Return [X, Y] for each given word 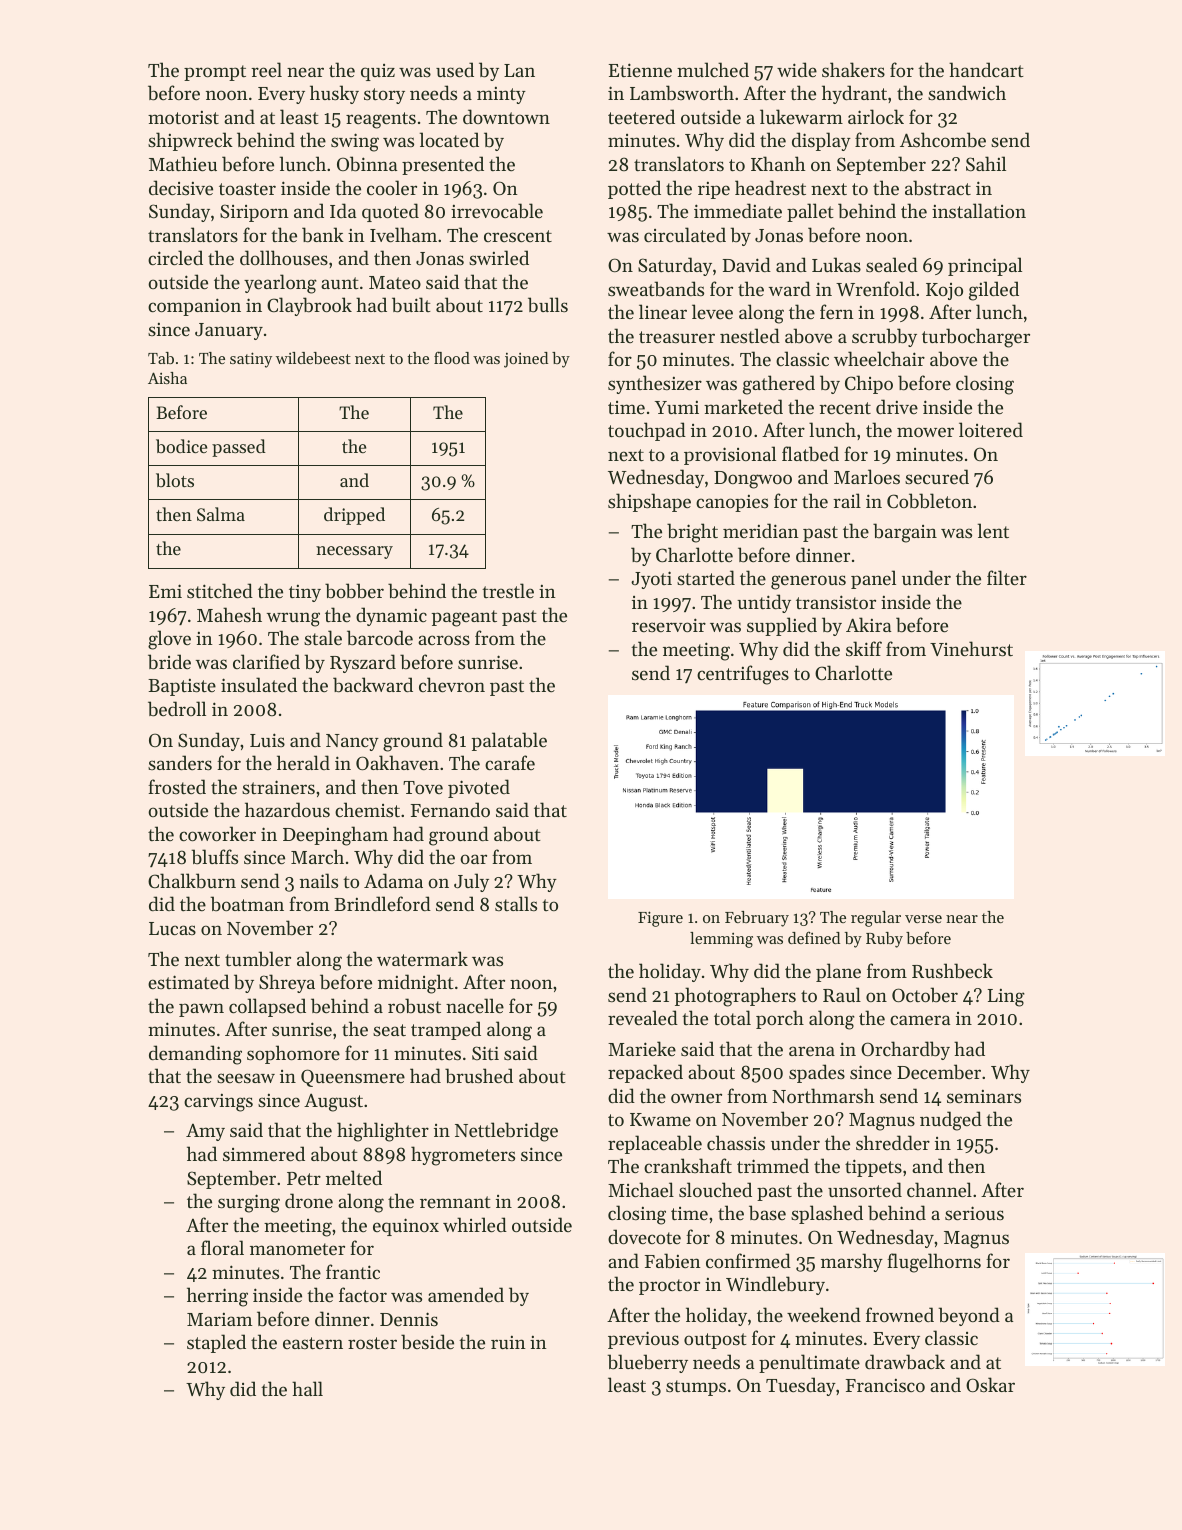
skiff [864, 648]
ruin [508, 1342]
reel [266, 69]
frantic [353, 1271]
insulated [259, 684]
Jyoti [651, 580]
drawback [905, 1362]
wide [797, 69]
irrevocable [497, 211]
